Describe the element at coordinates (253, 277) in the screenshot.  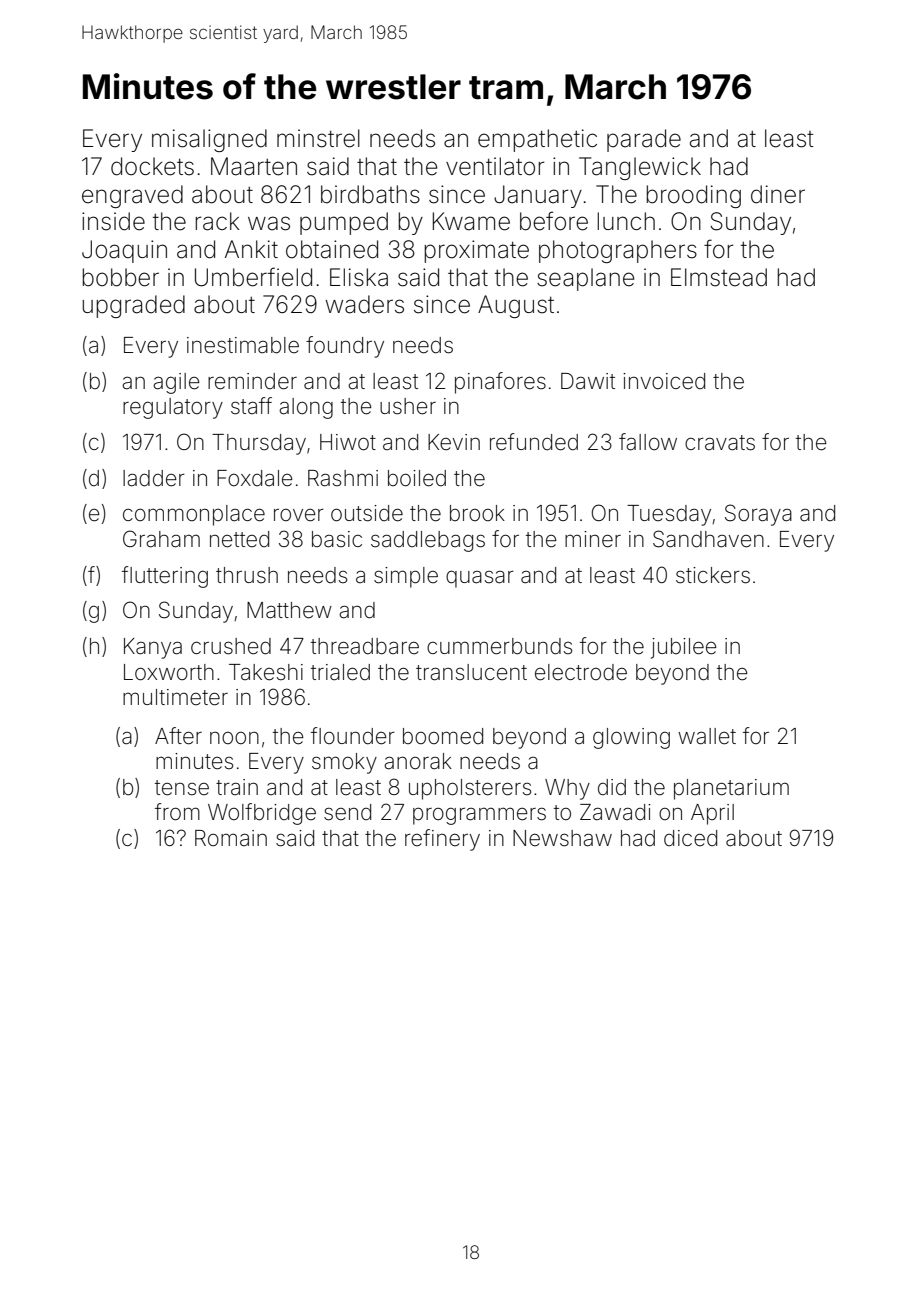
I see `Umberfield` at that location.
